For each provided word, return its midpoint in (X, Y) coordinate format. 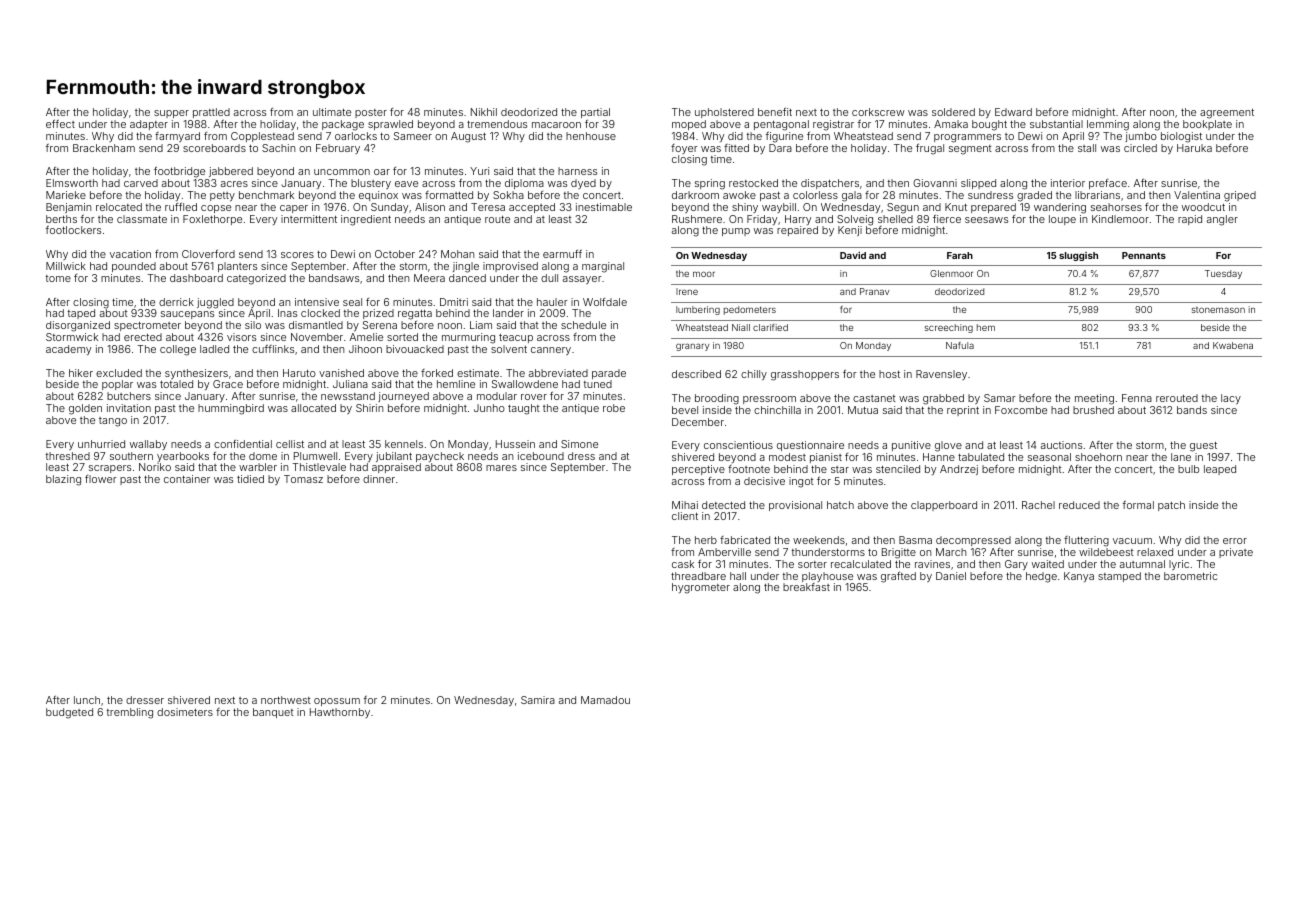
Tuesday (1223, 274)
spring (710, 184)
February (338, 149)
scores (297, 255)
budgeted (69, 713)
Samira (538, 700)
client (685, 516)
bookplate (1207, 125)
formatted (449, 195)
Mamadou (605, 700)
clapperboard (944, 506)
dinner (379, 479)
